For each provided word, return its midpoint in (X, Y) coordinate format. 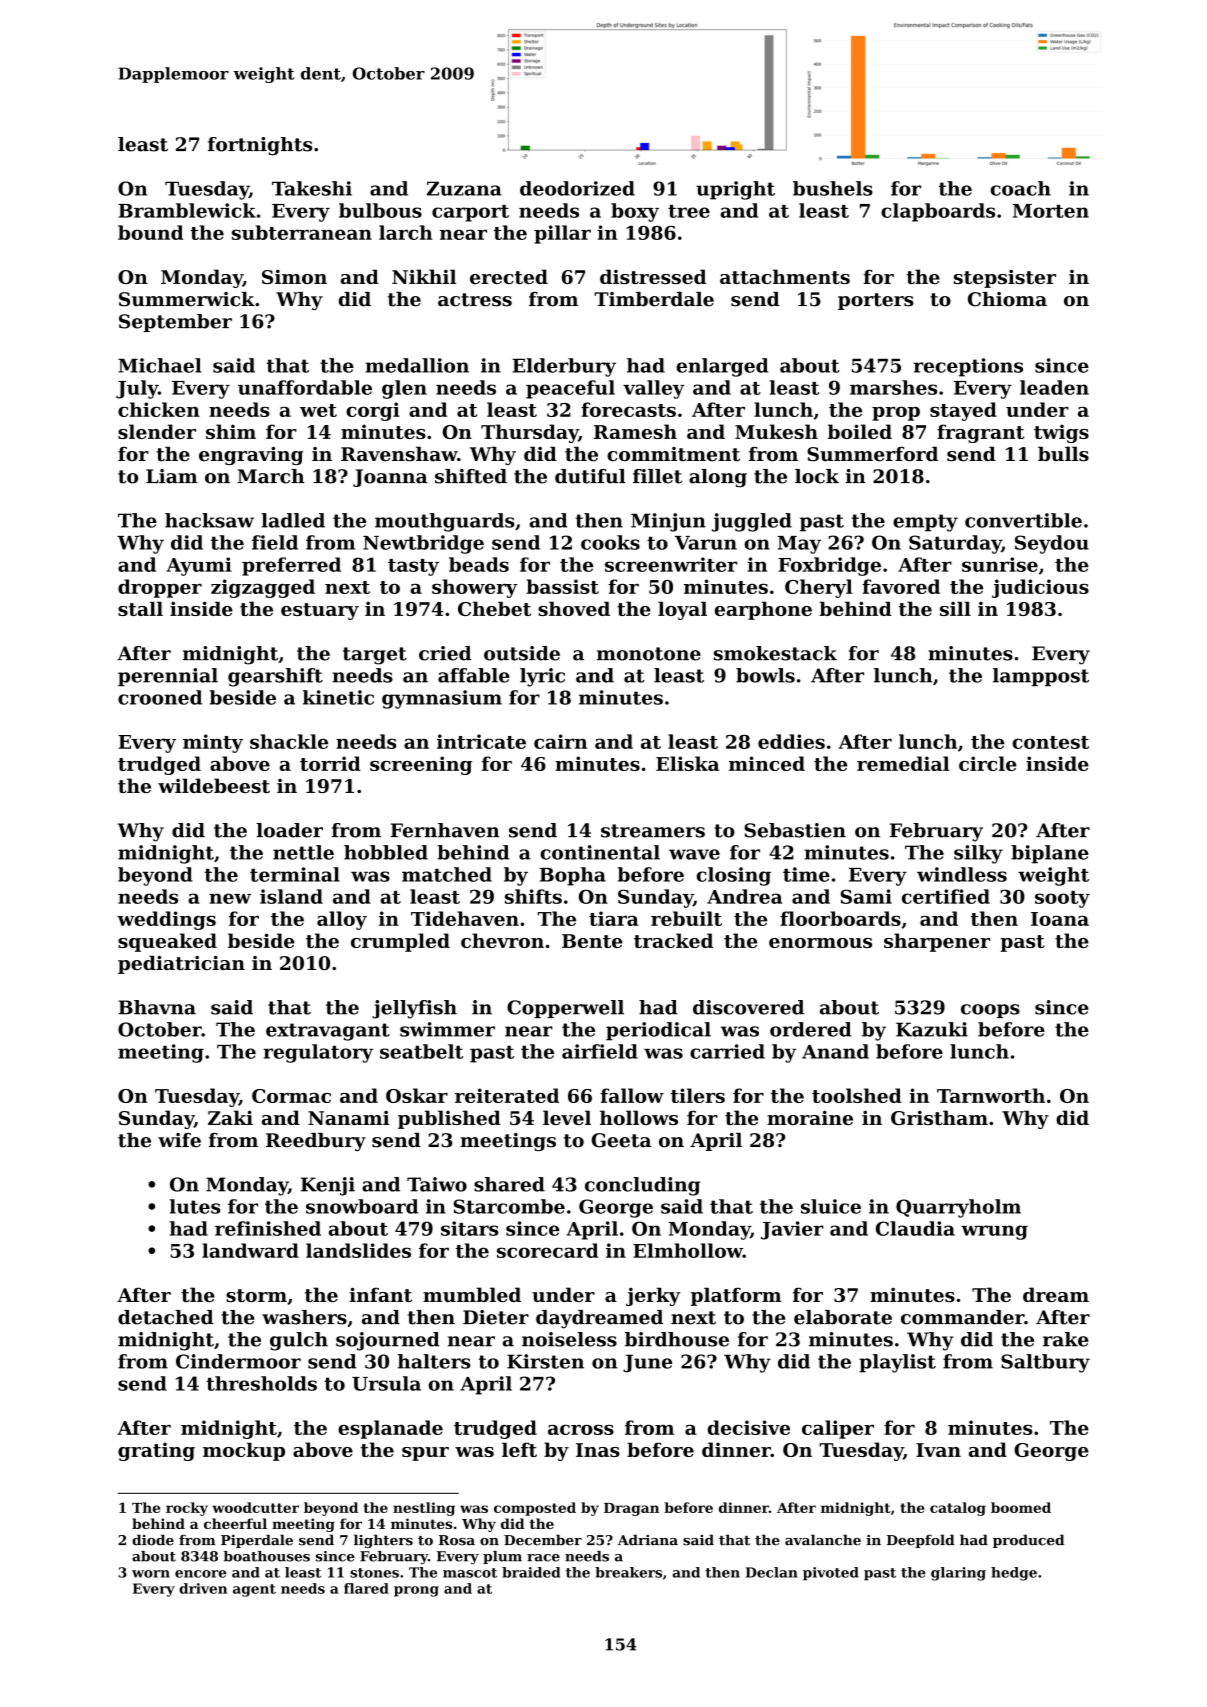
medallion (417, 365)
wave (694, 854)
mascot (470, 1573)
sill (955, 608)
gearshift (275, 677)
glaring (958, 1574)
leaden (1054, 387)
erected (509, 276)
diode (153, 1540)
